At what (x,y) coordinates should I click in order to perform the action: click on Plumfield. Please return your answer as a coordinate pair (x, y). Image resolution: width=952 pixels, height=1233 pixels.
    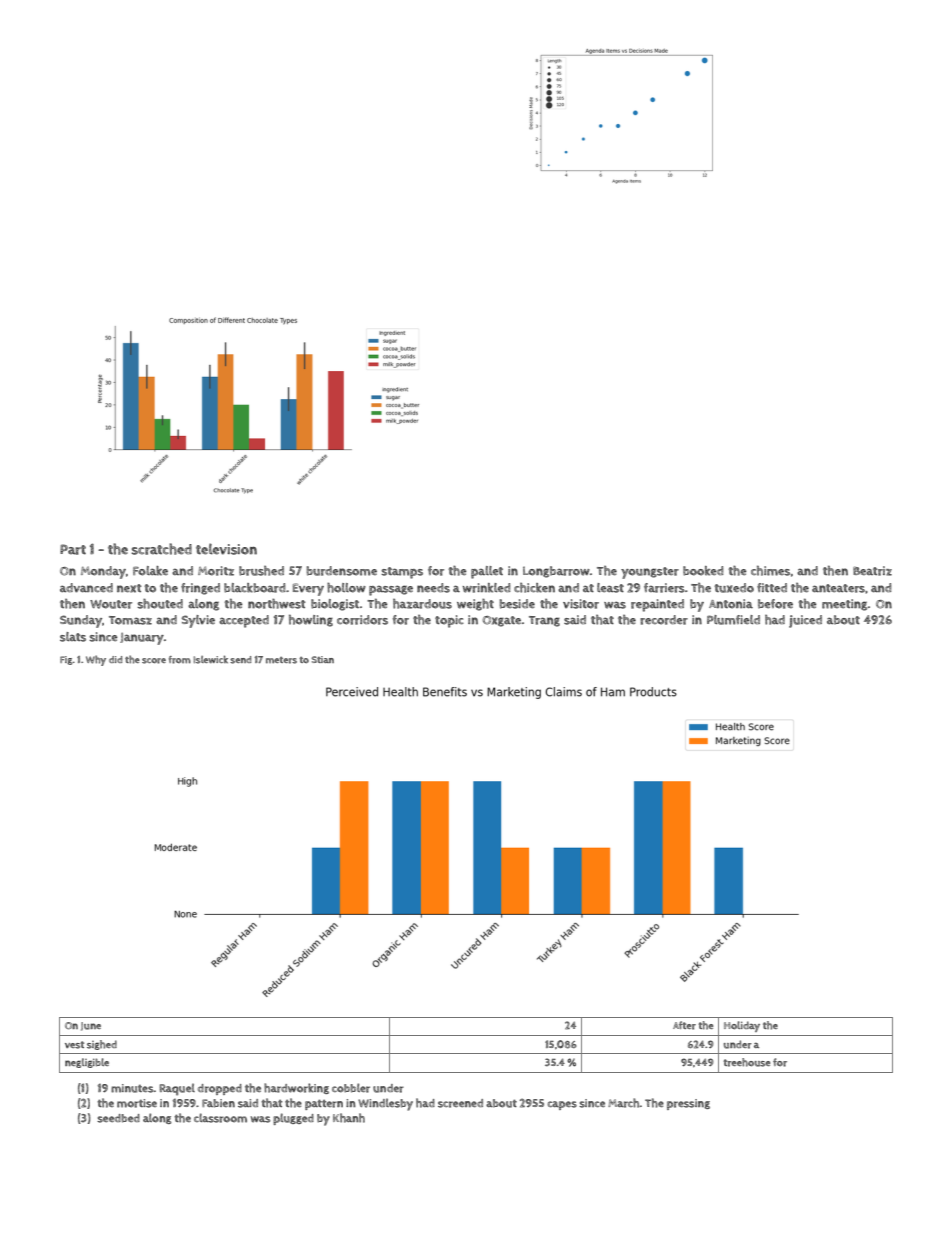
    Looking at the image, I should click on (733, 620).
